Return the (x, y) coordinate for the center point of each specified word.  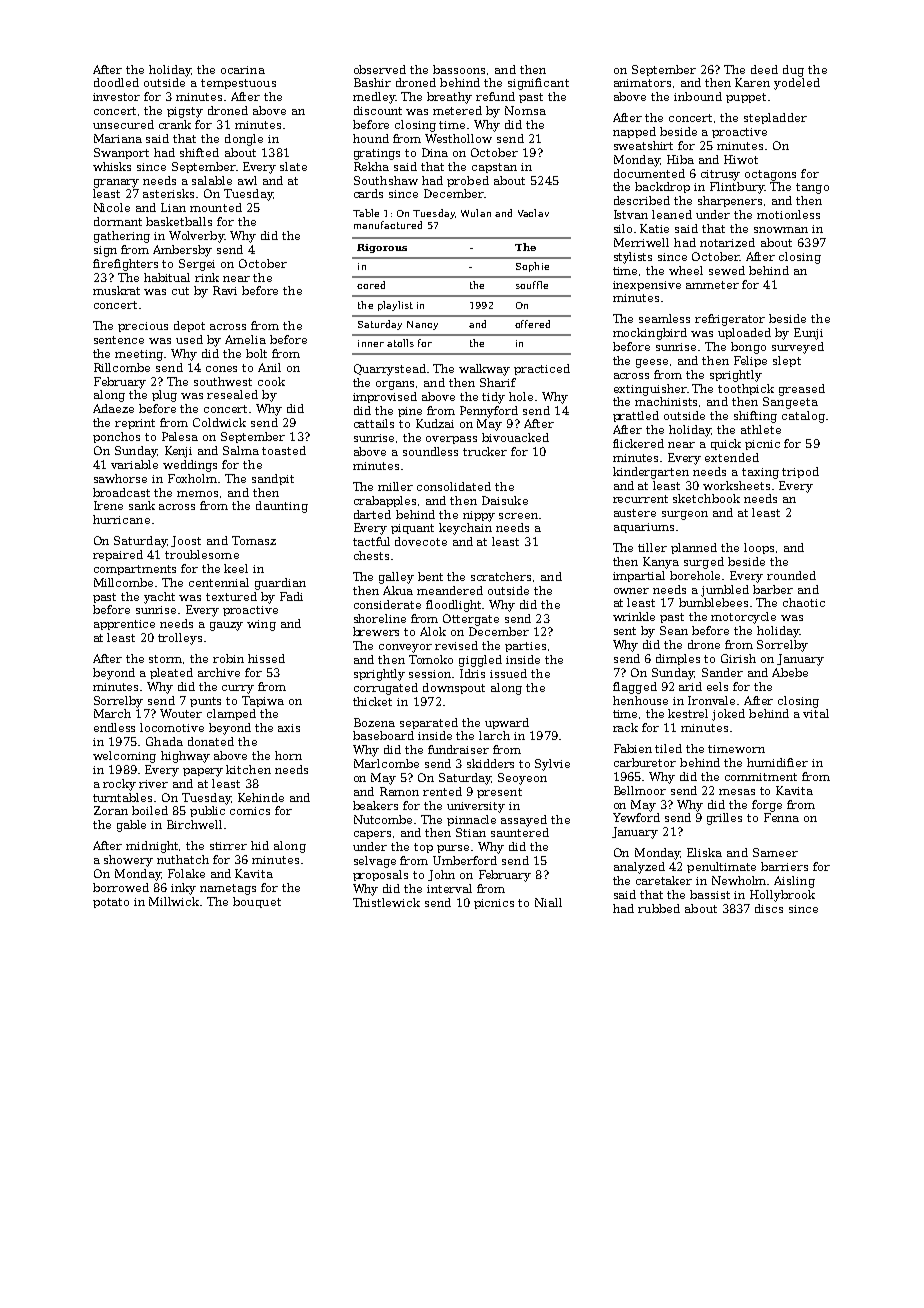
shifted (199, 152)
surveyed (798, 348)
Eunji (808, 334)
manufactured (388, 225)
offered (532, 324)
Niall (548, 902)
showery (128, 861)
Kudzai (435, 423)
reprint (135, 424)
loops (759, 548)
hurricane (121, 519)
